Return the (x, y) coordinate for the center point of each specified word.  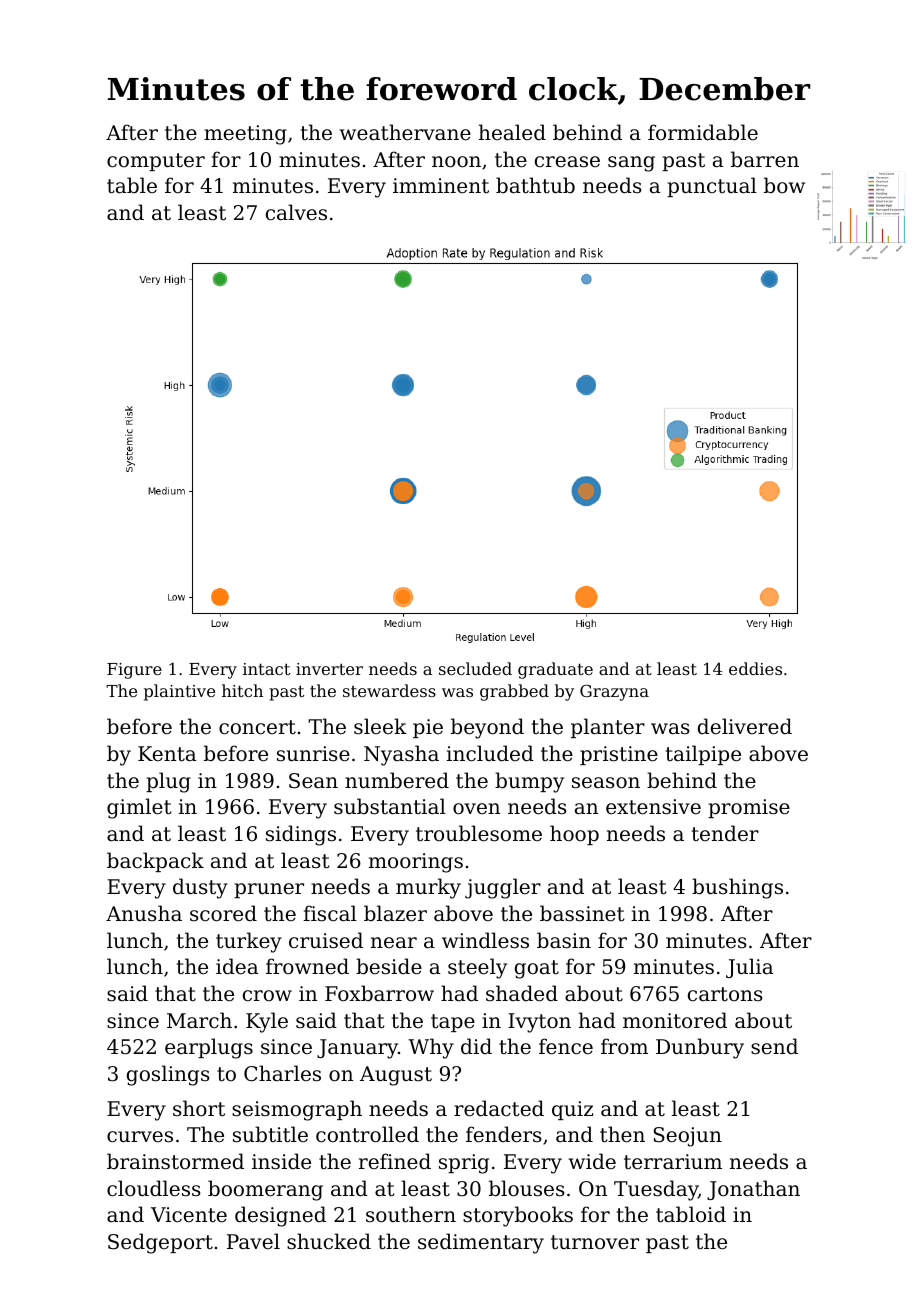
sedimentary (481, 1243)
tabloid (691, 1214)
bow (784, 185)
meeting (245, 135)
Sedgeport (160, 1243)
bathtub (535, 185)
